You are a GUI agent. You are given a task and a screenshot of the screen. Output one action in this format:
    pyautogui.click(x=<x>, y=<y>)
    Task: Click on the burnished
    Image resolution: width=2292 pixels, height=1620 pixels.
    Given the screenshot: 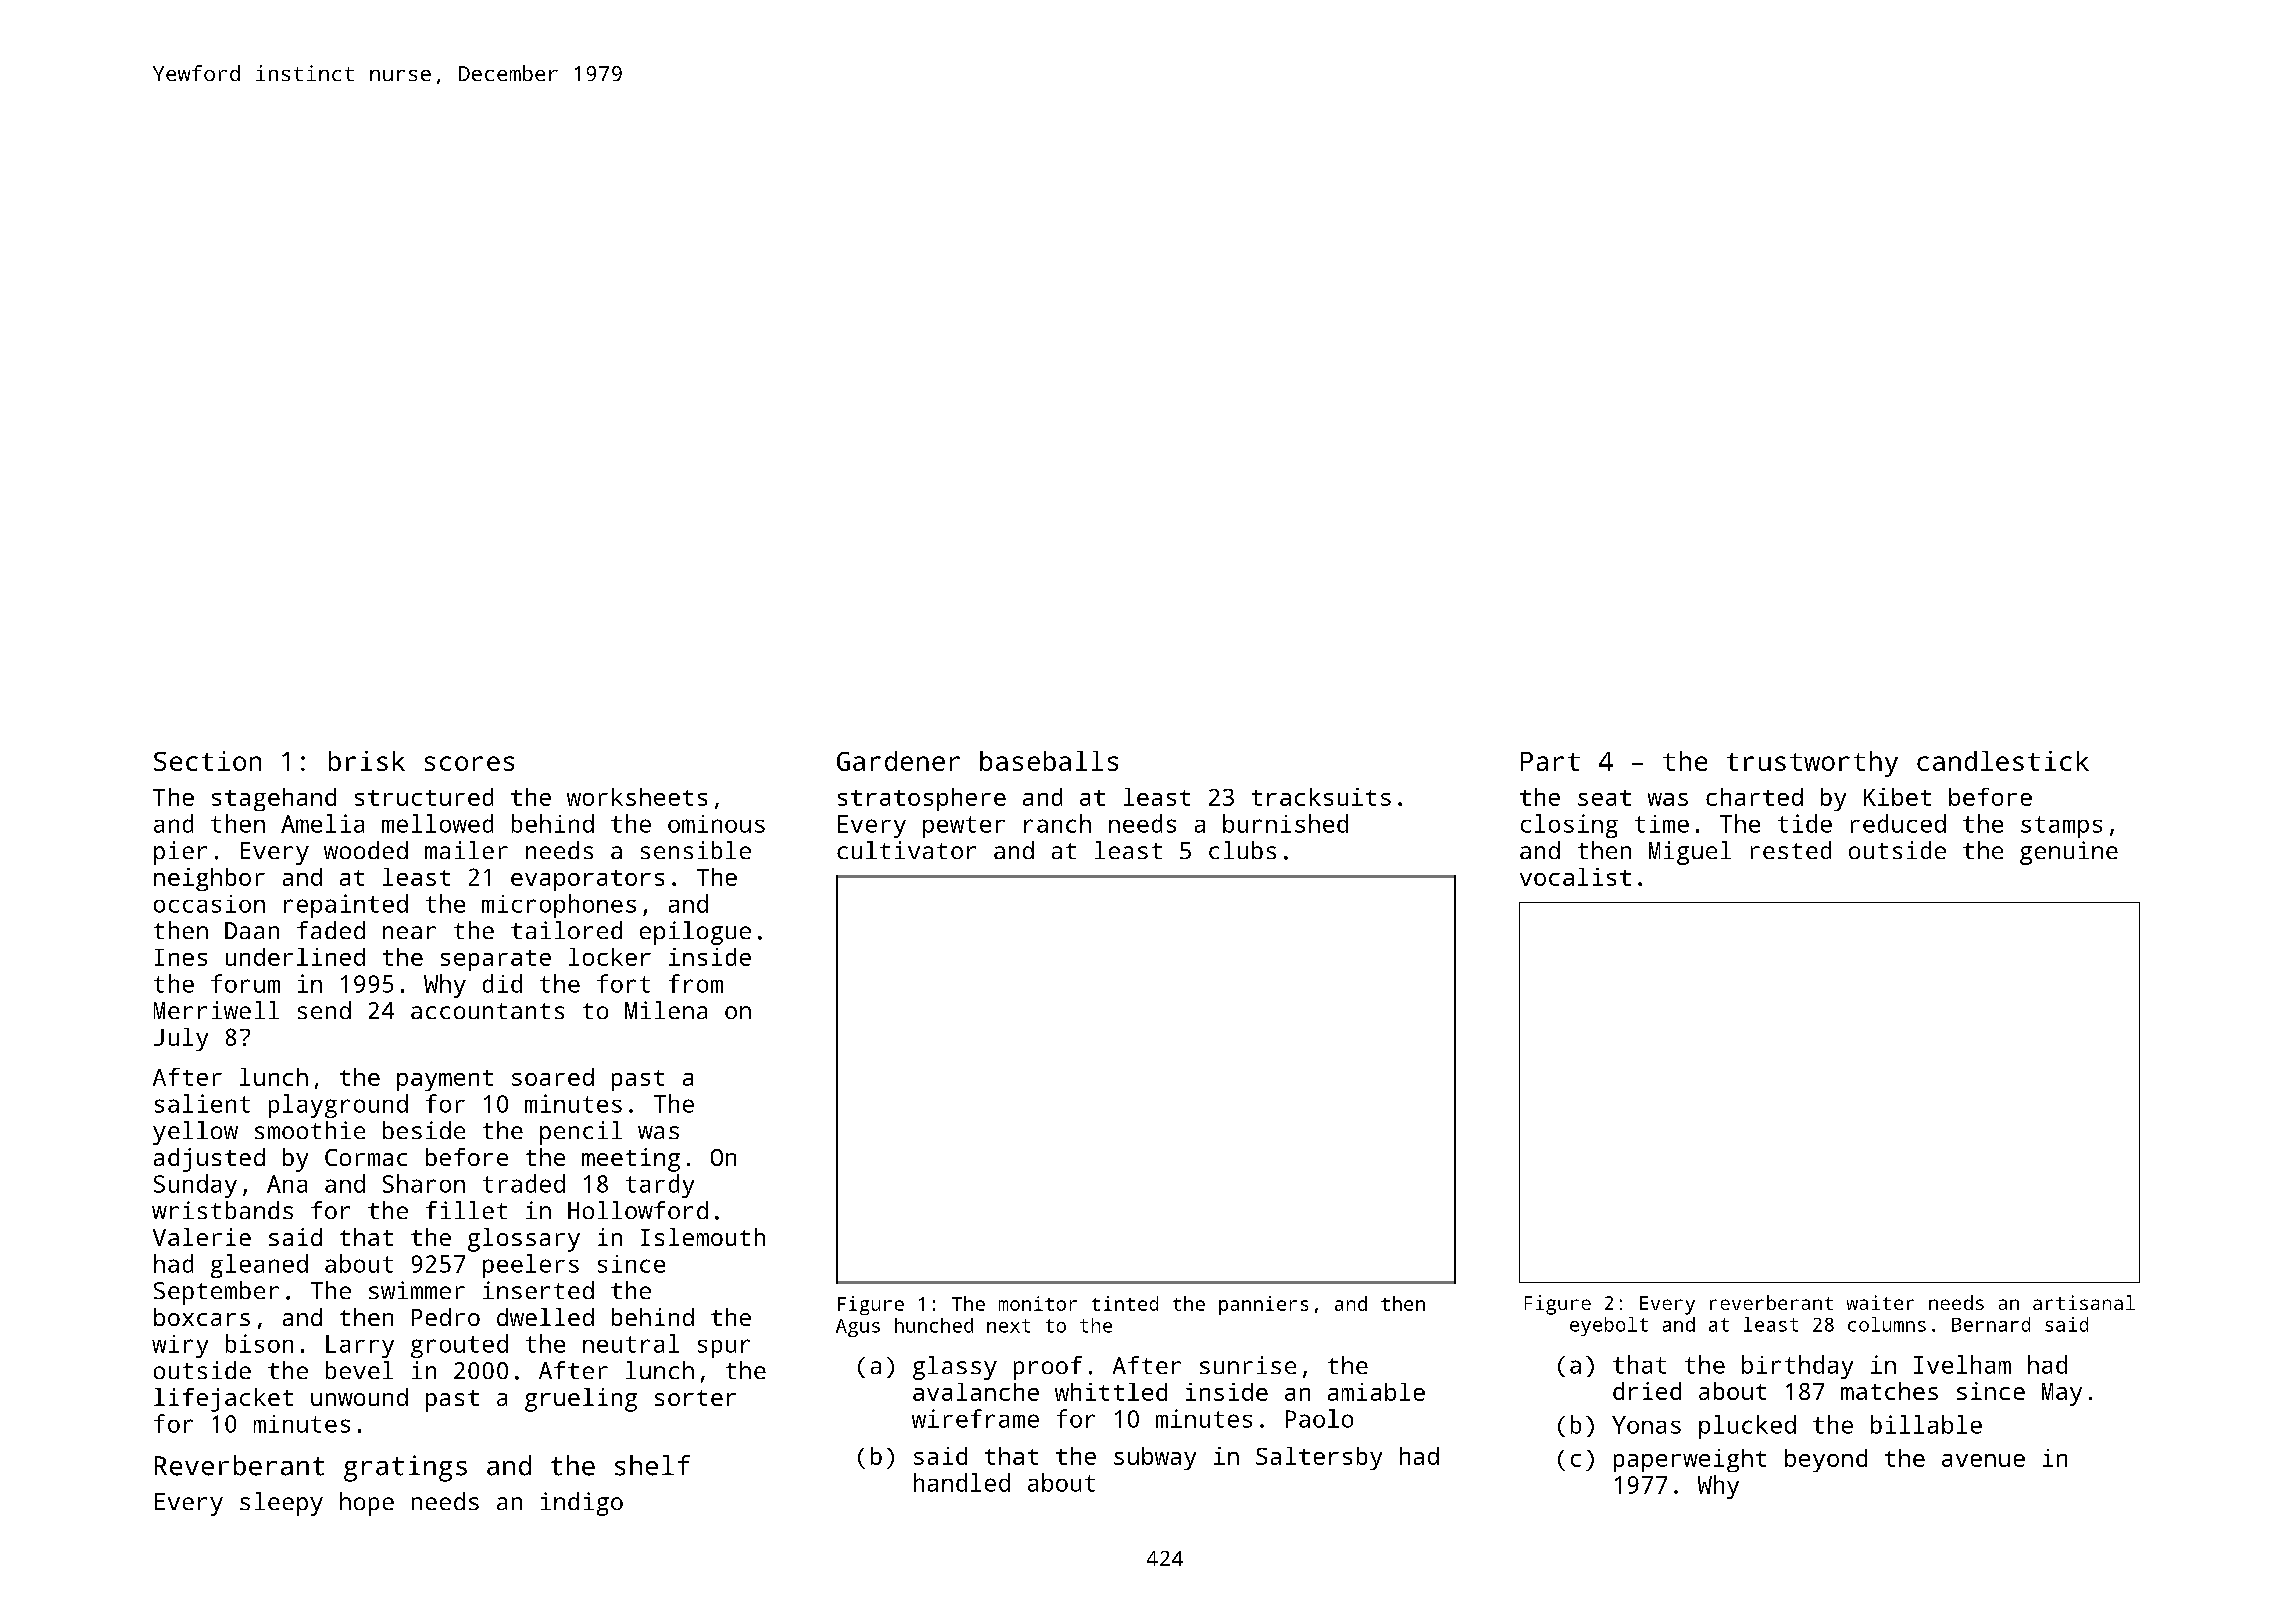 What is the action you would take?
    pyautogui.click(x=1285, y=823)
